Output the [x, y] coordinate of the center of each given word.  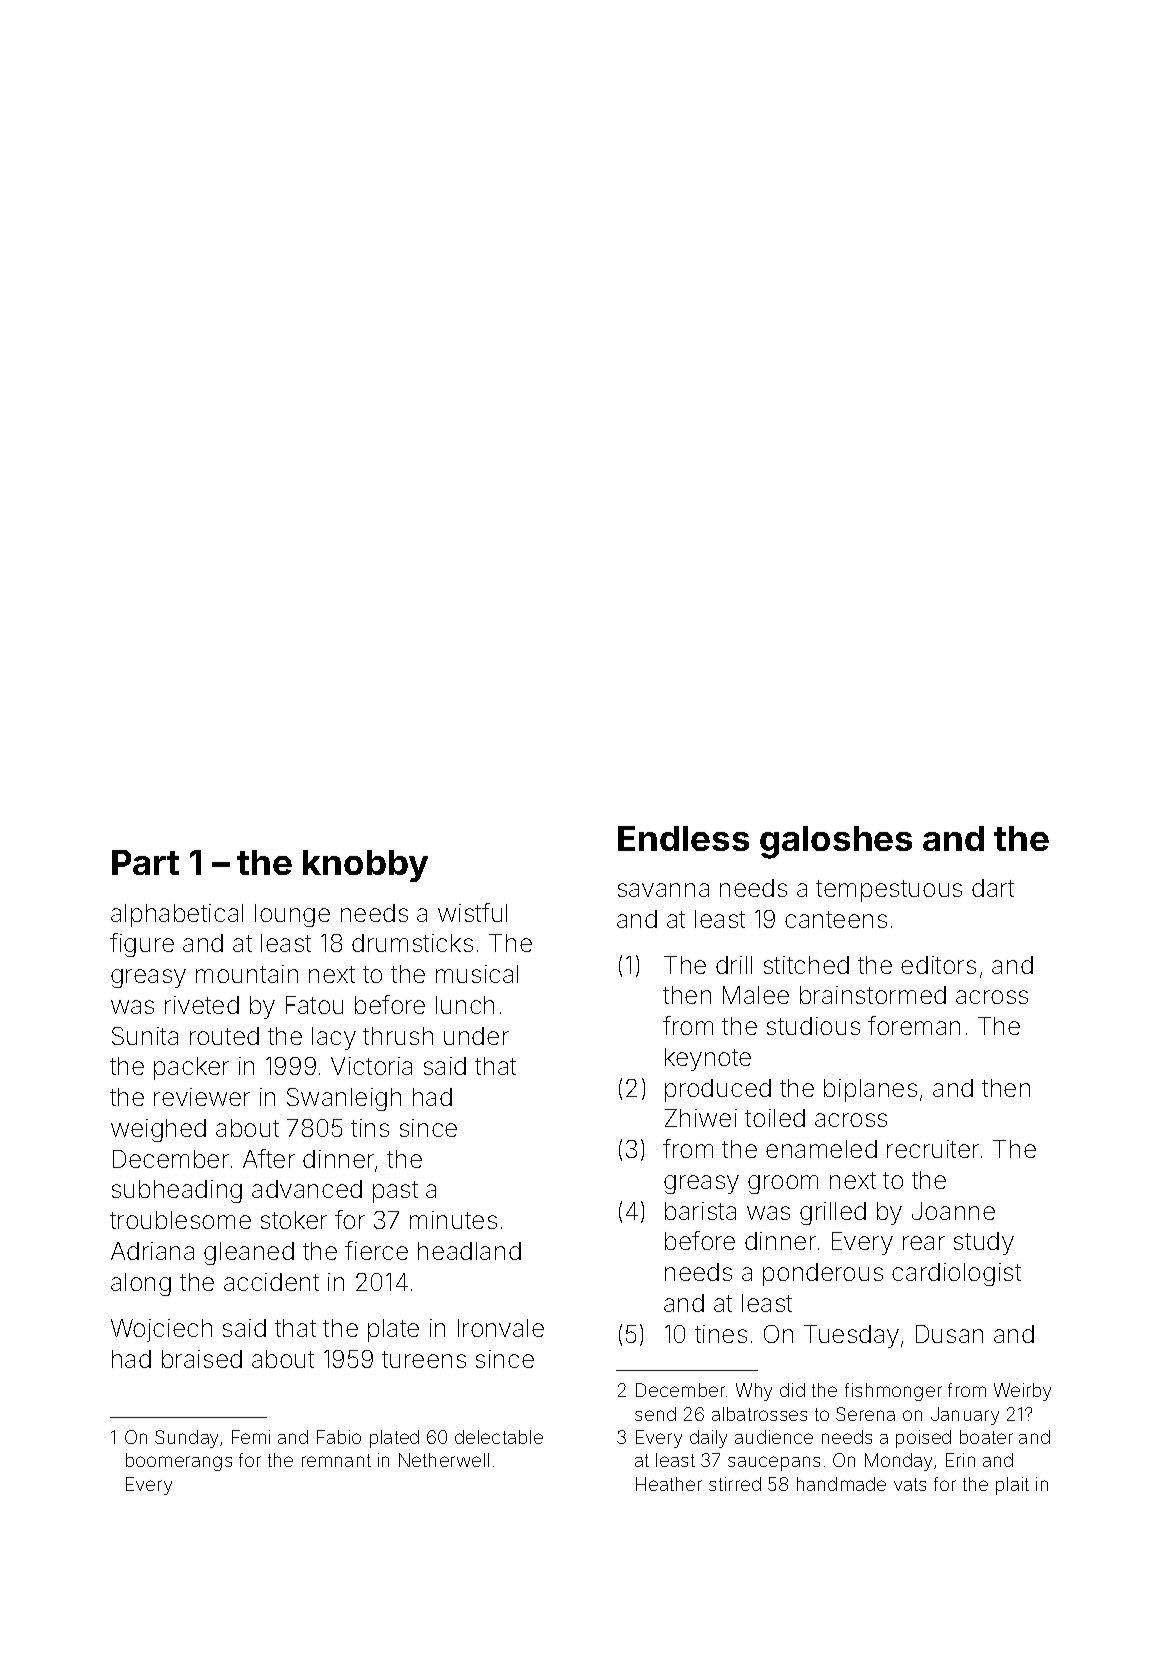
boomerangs [179, 1462]
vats [910, 1484]
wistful [472, 912]
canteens [836, 919]
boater [986, 1437]
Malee [756, 995]
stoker [294, 1220]
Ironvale [501, 1328]
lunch [465, 1005]
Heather [669, 1484]
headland [469, 1251]
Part [145, 862]
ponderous [823, 1274]
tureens [424, 1359]
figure [142, 945]
